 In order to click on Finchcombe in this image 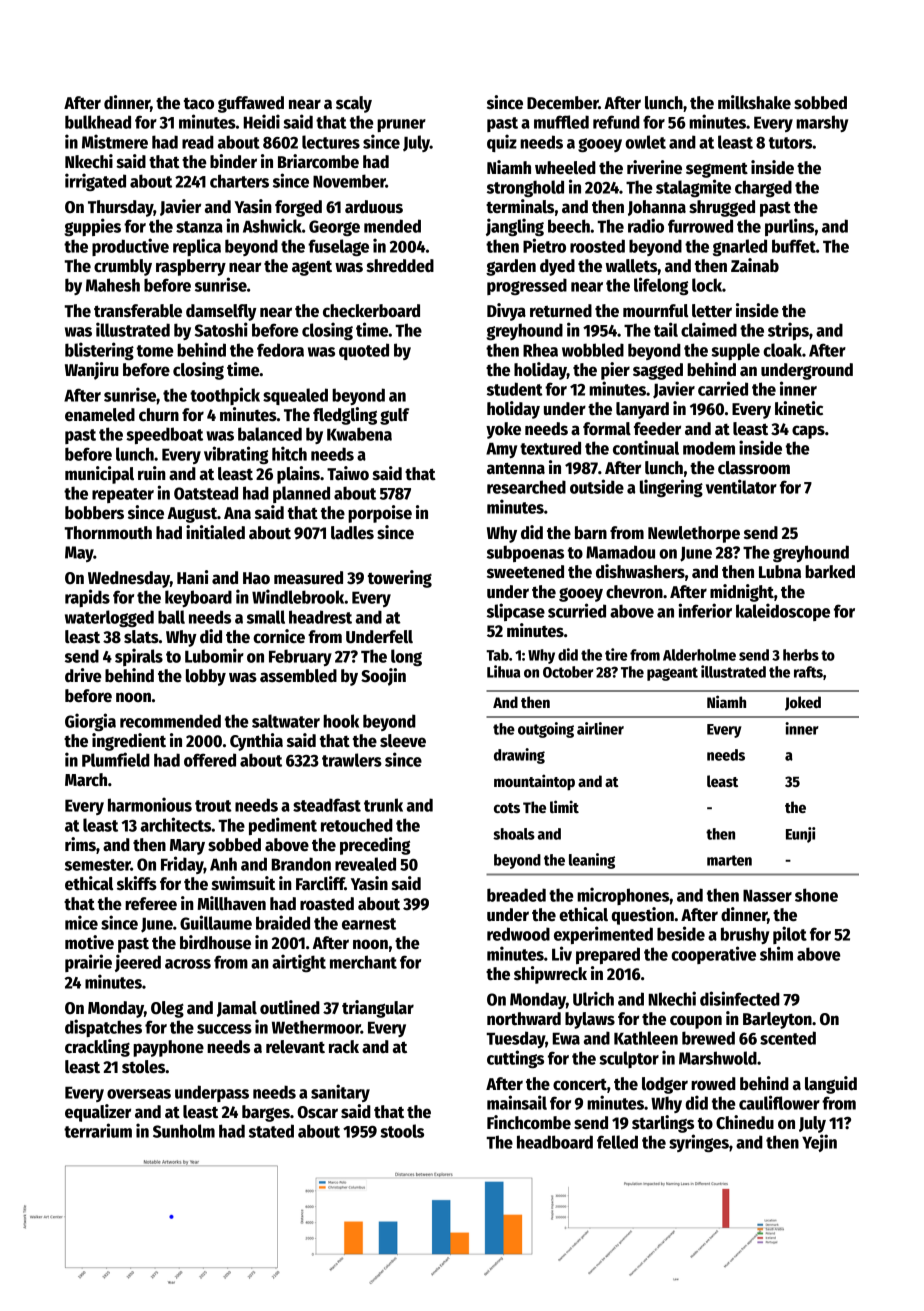, I will do `click(529, 1122)`.
